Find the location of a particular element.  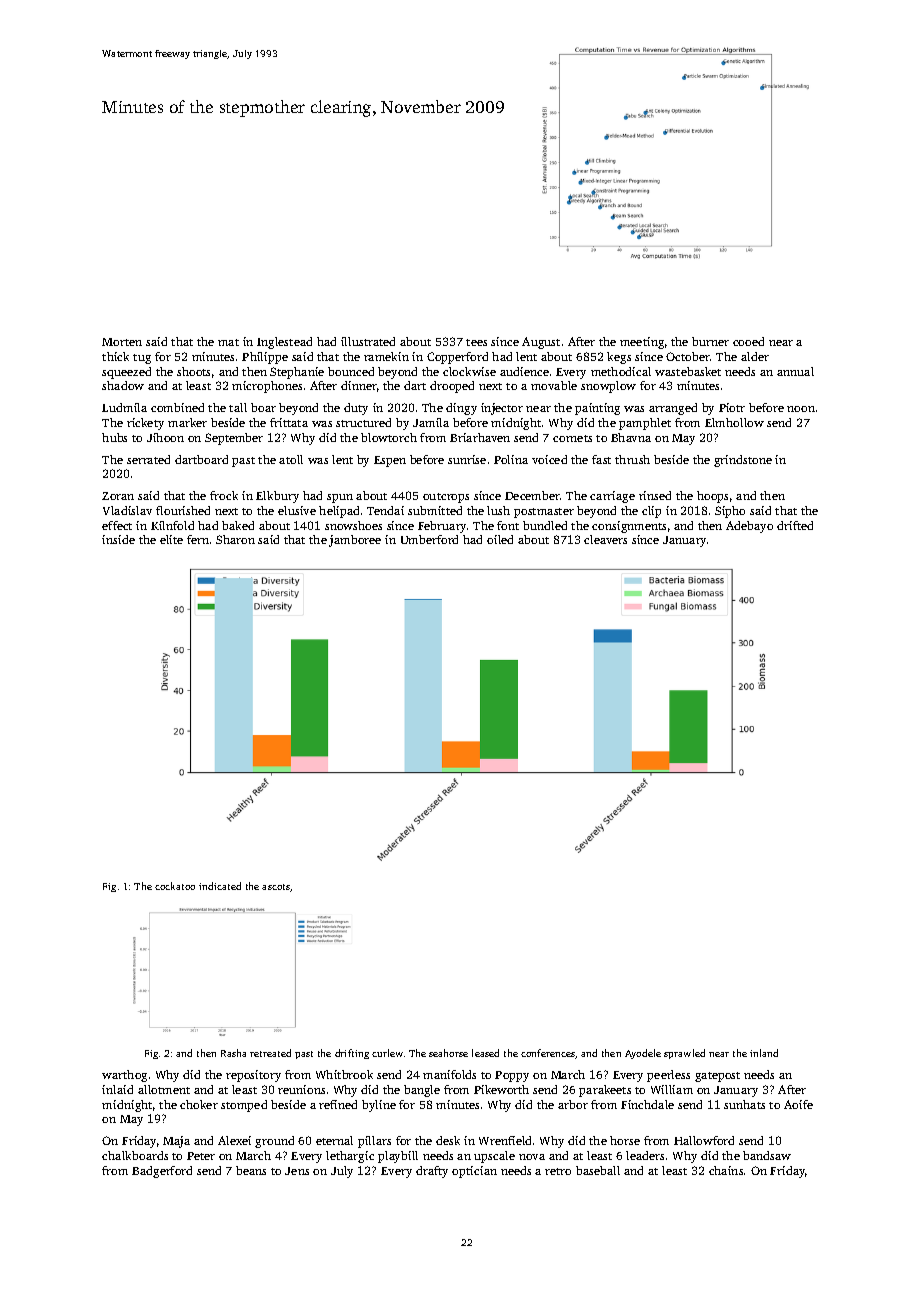

cockatoo is located at coordinates (175, 886).
